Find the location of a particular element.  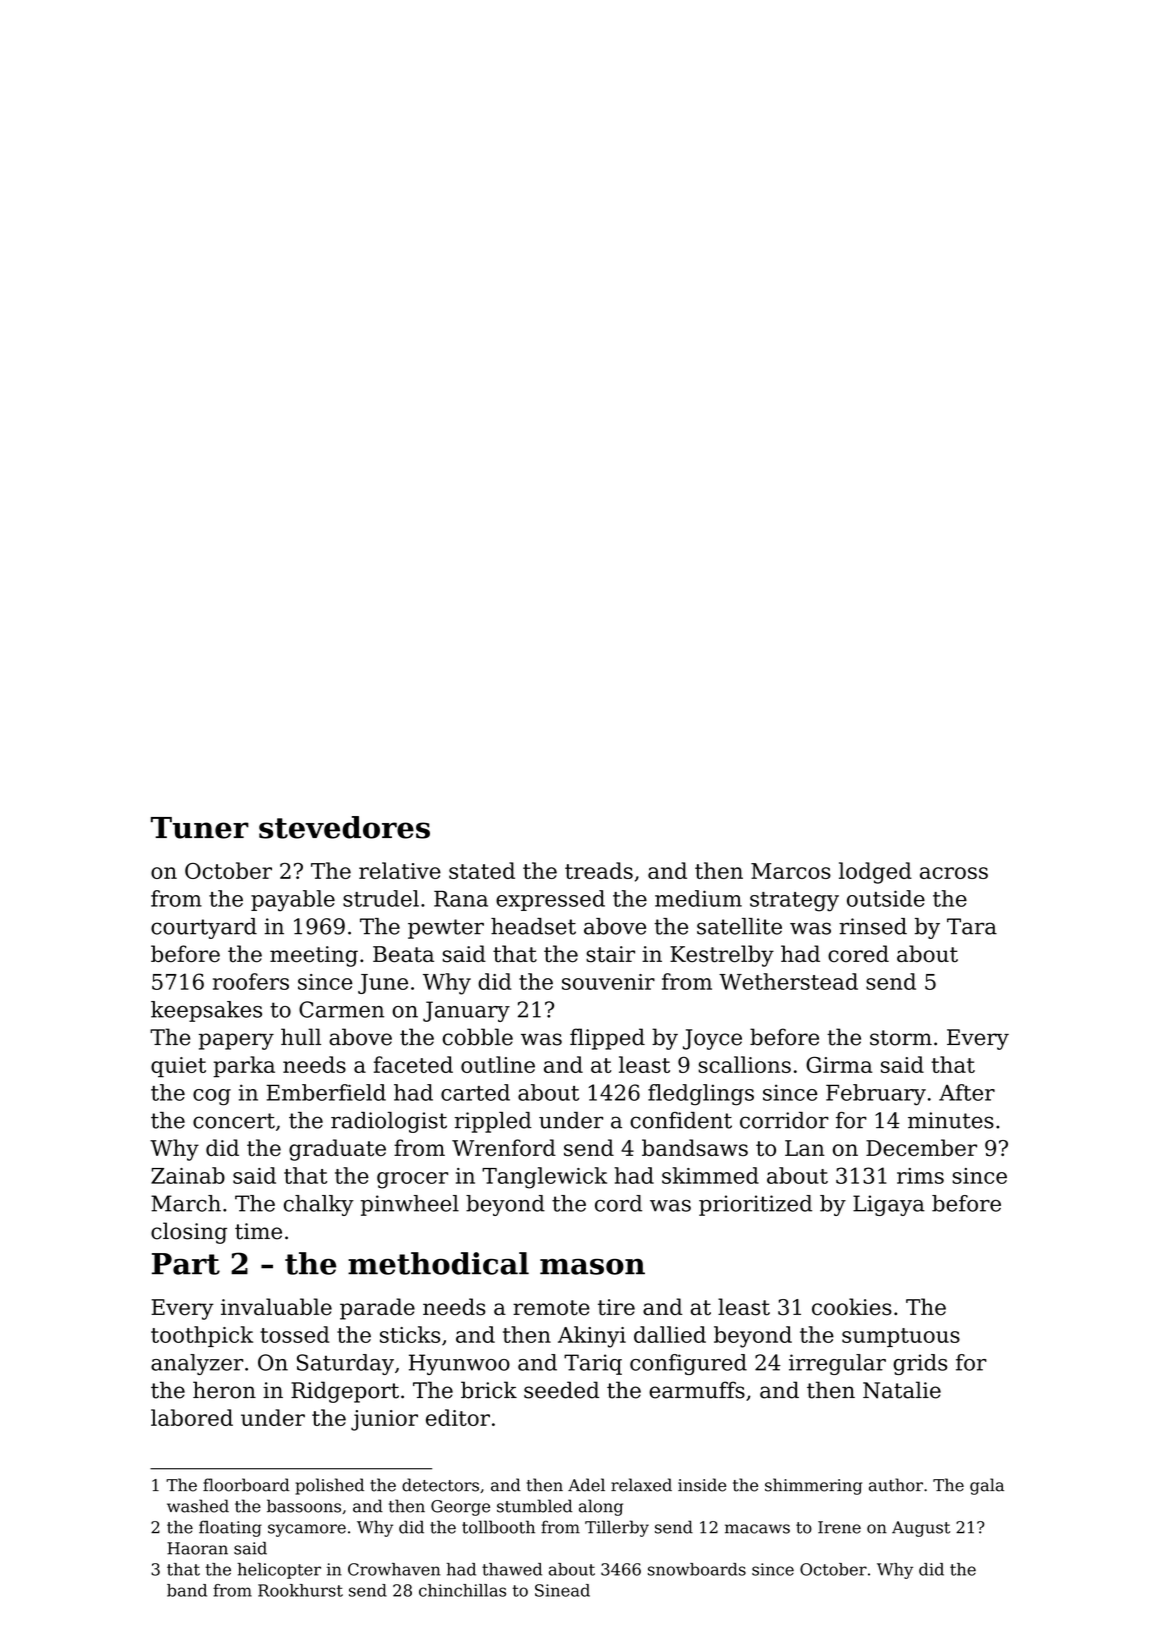

configured is located at coordinates (688, 1364).
